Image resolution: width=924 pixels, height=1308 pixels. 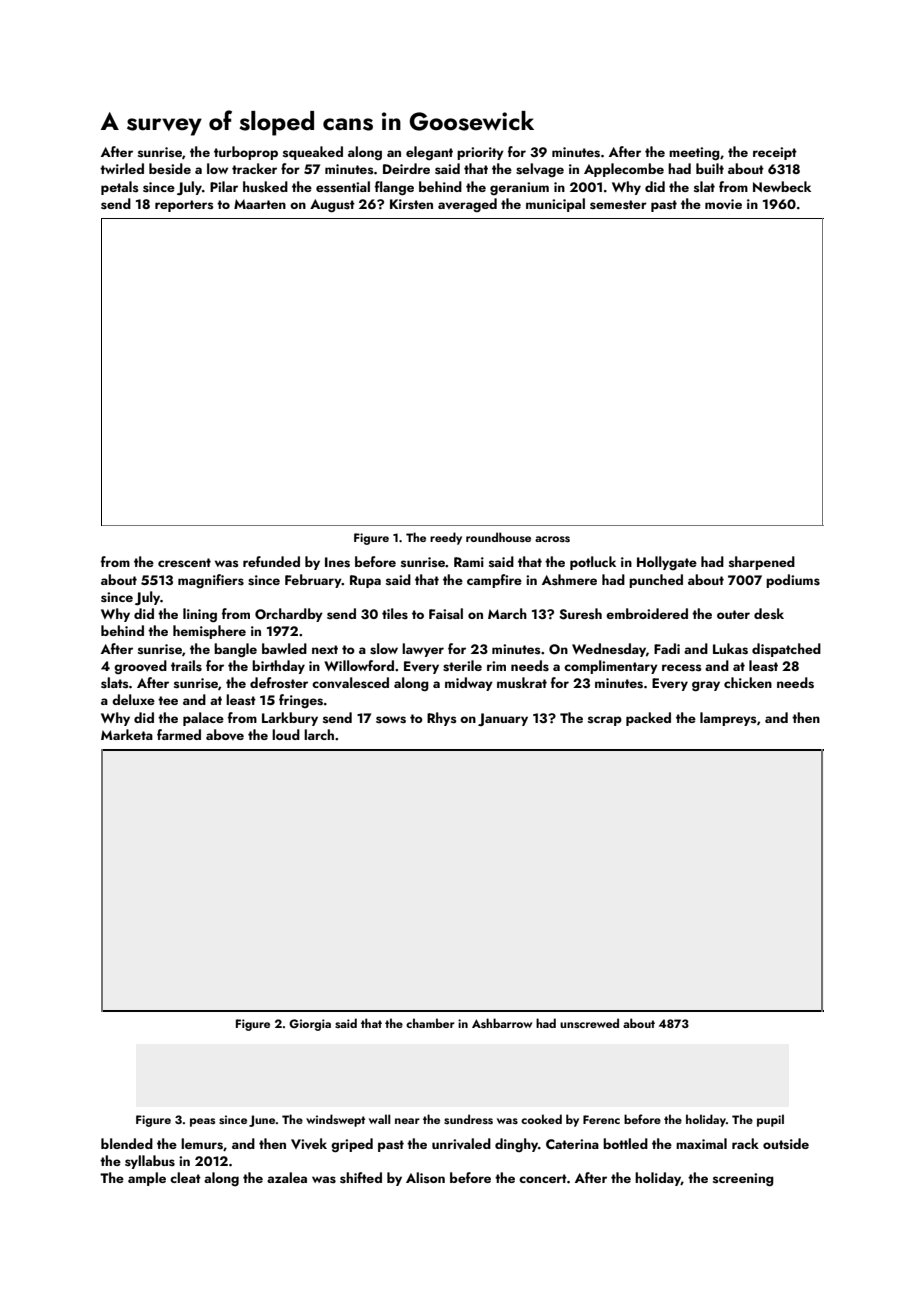 What do you see at coordinates (762, 563) in the document?
I see `sharpened` at bounding box center [762, 563].
